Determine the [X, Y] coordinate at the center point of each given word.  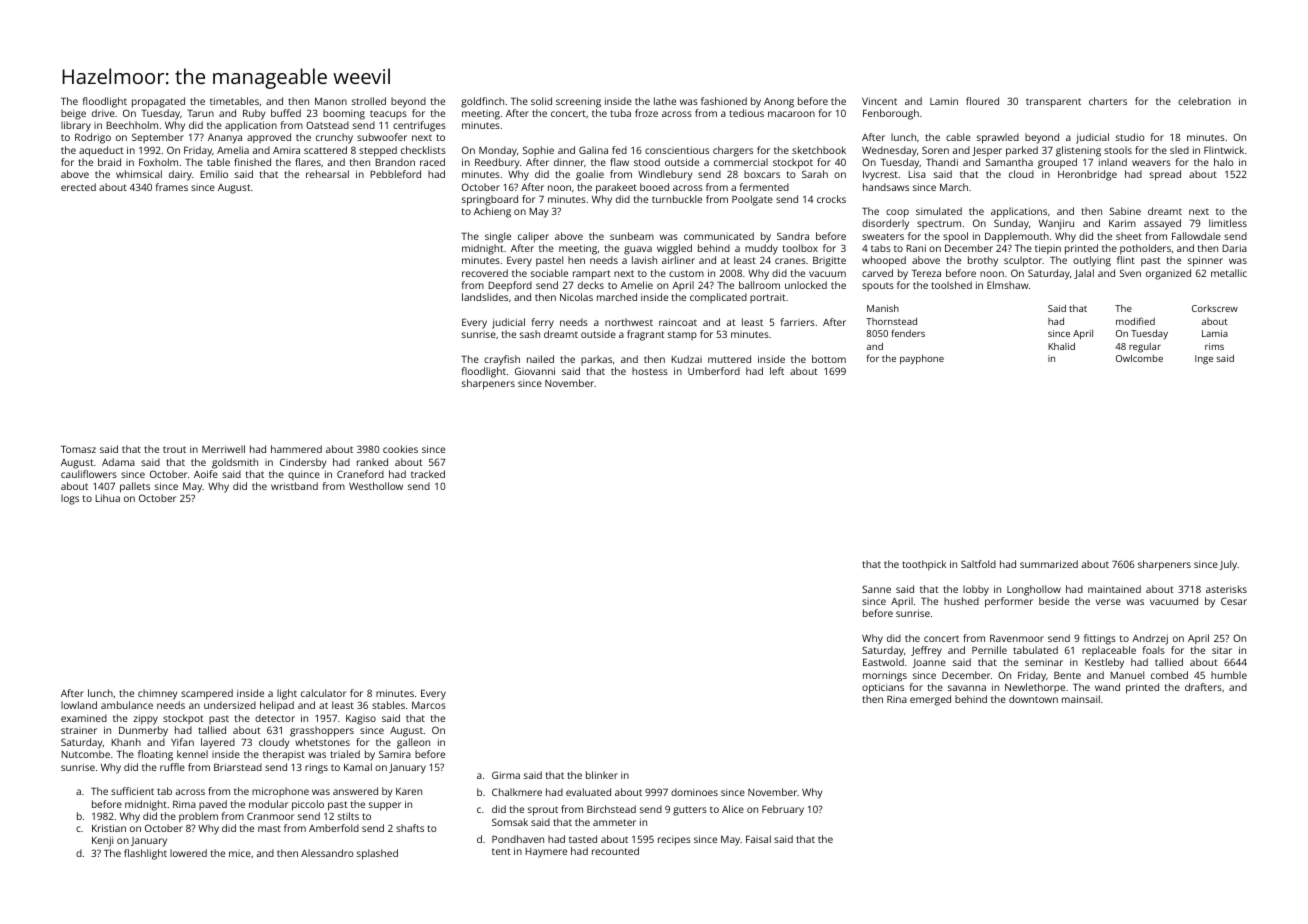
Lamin [944, 101]
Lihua [107, 498]
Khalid [1061, 346]
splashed [377, 854]
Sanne [876, 589]
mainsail [1081, 699]
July [1229, 565]
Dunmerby [143, 731]
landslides [485, 297]
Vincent [879, 101]
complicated [718, 298]
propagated [158, 102]
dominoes [694, 792]
